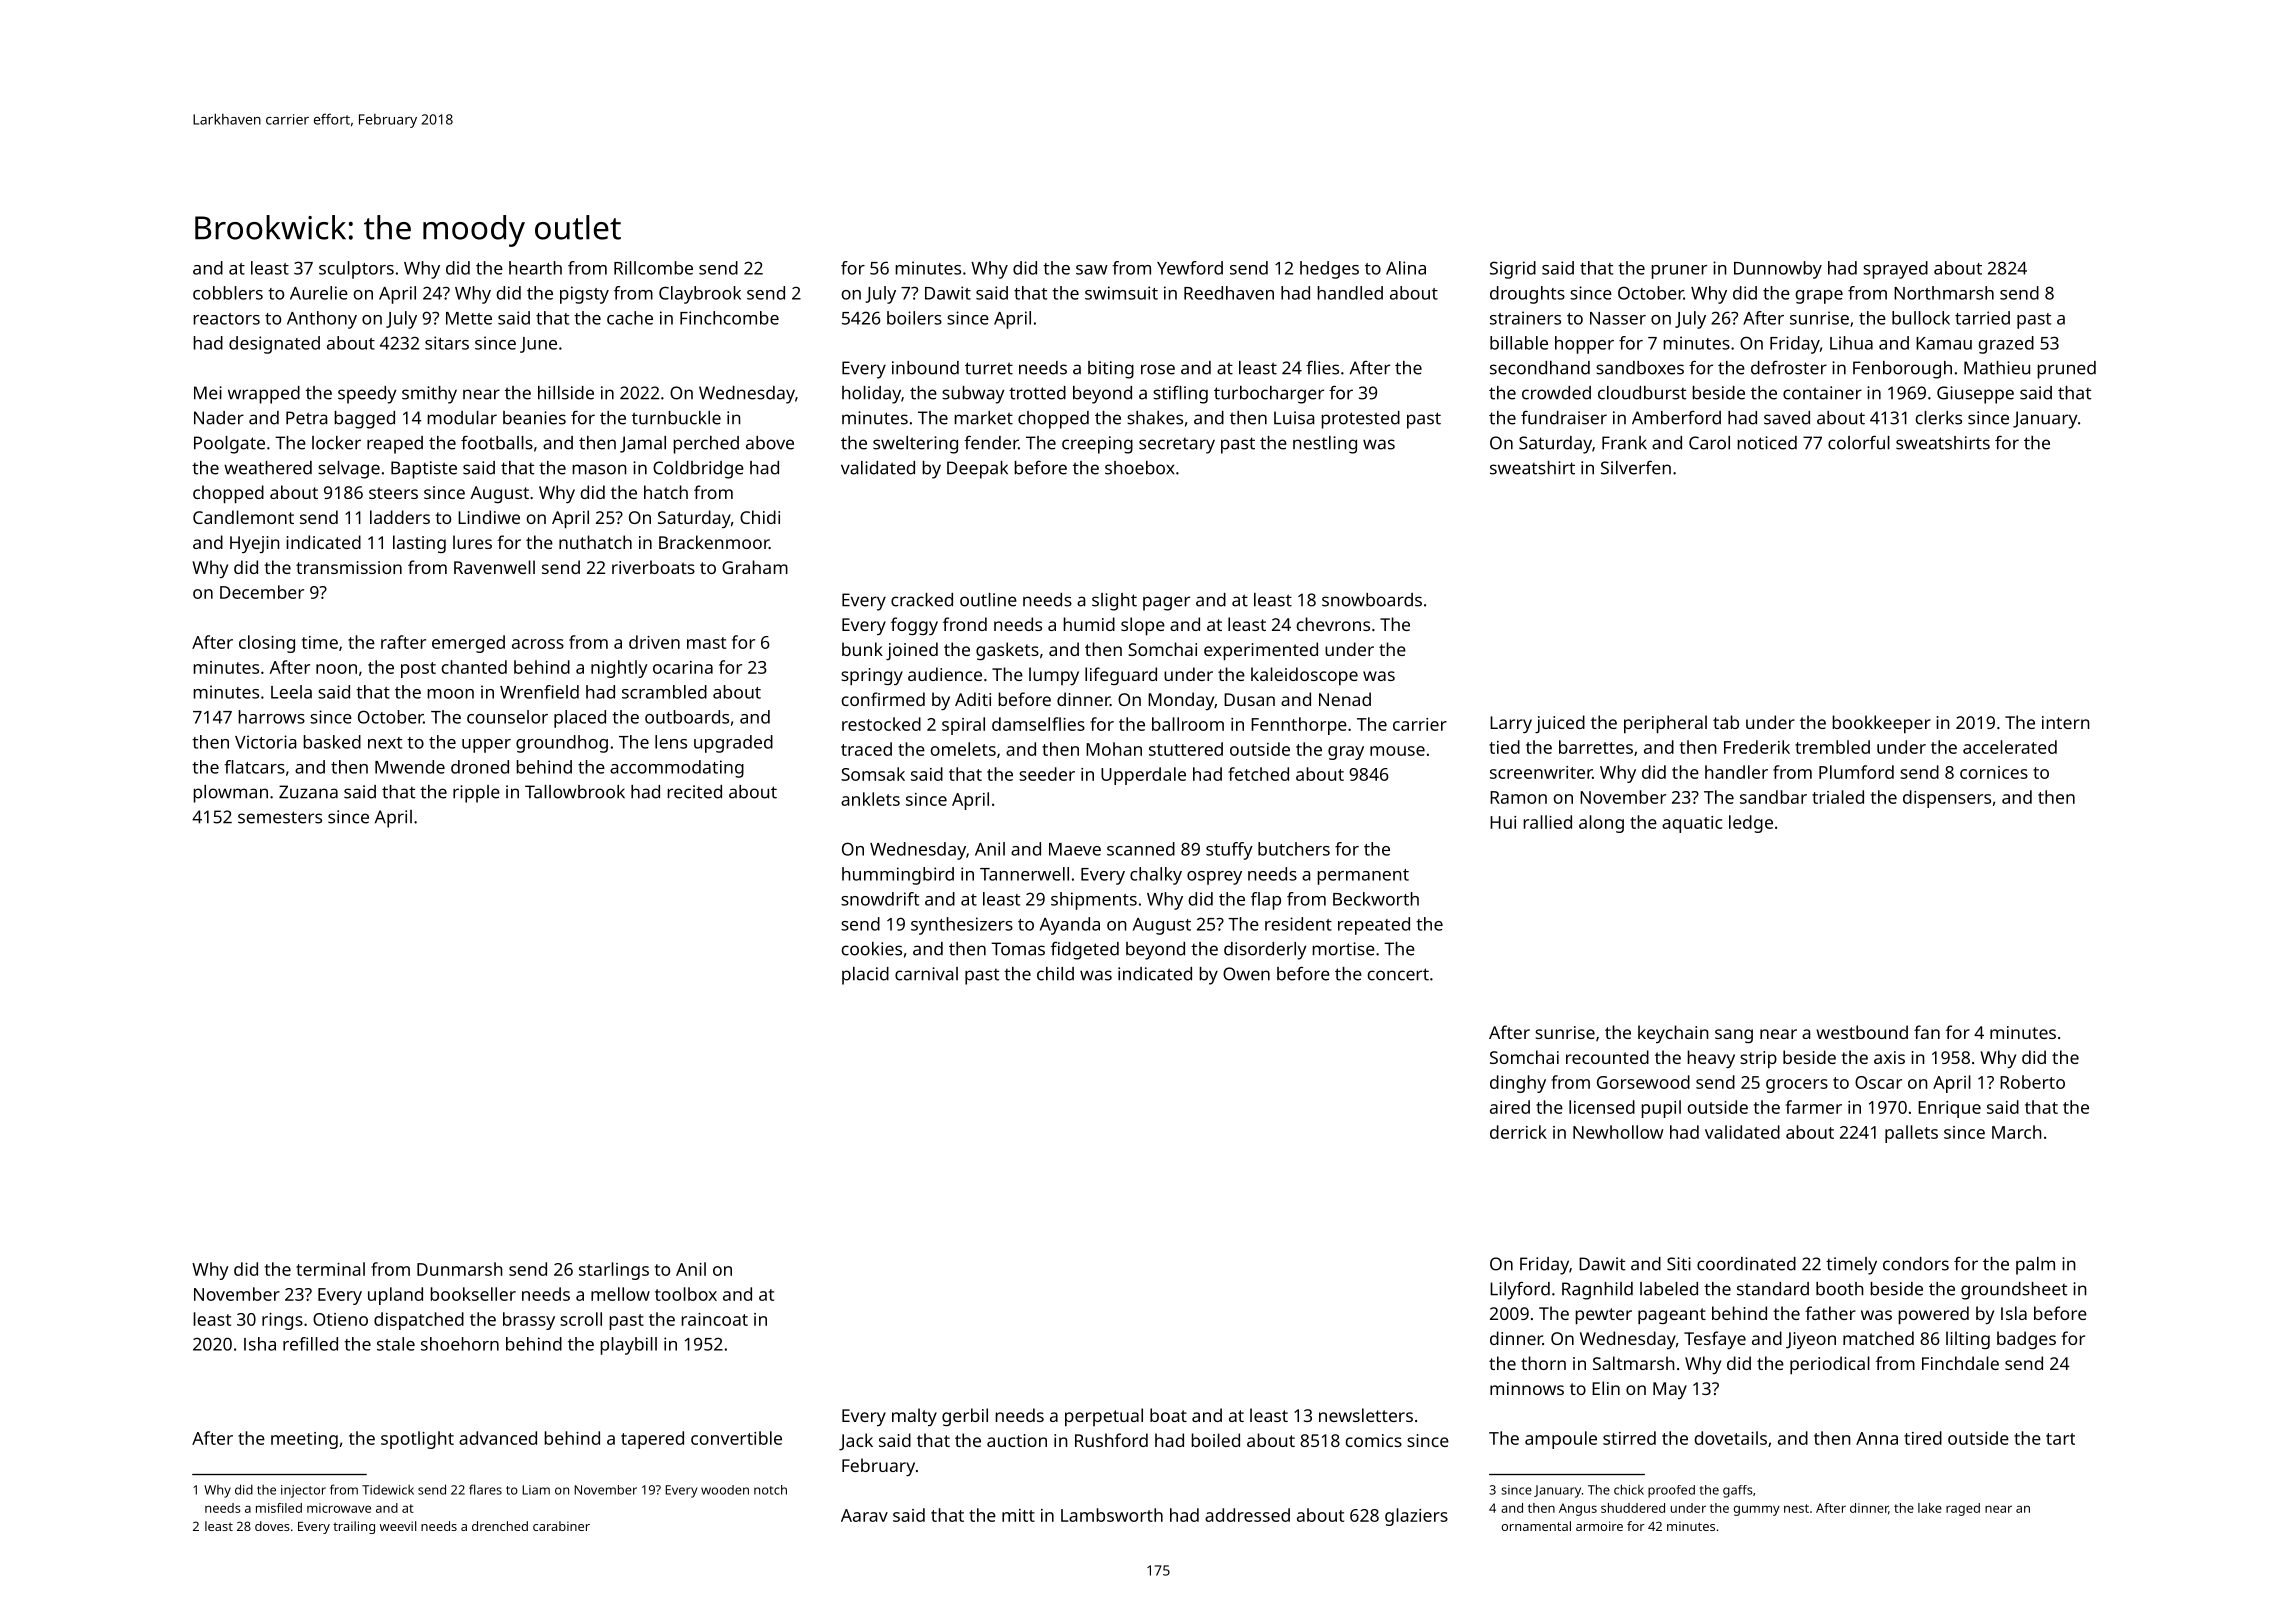 The height and width of the document is (1620, 2292). I want to click on Ravenwell, so click(494, 567).
